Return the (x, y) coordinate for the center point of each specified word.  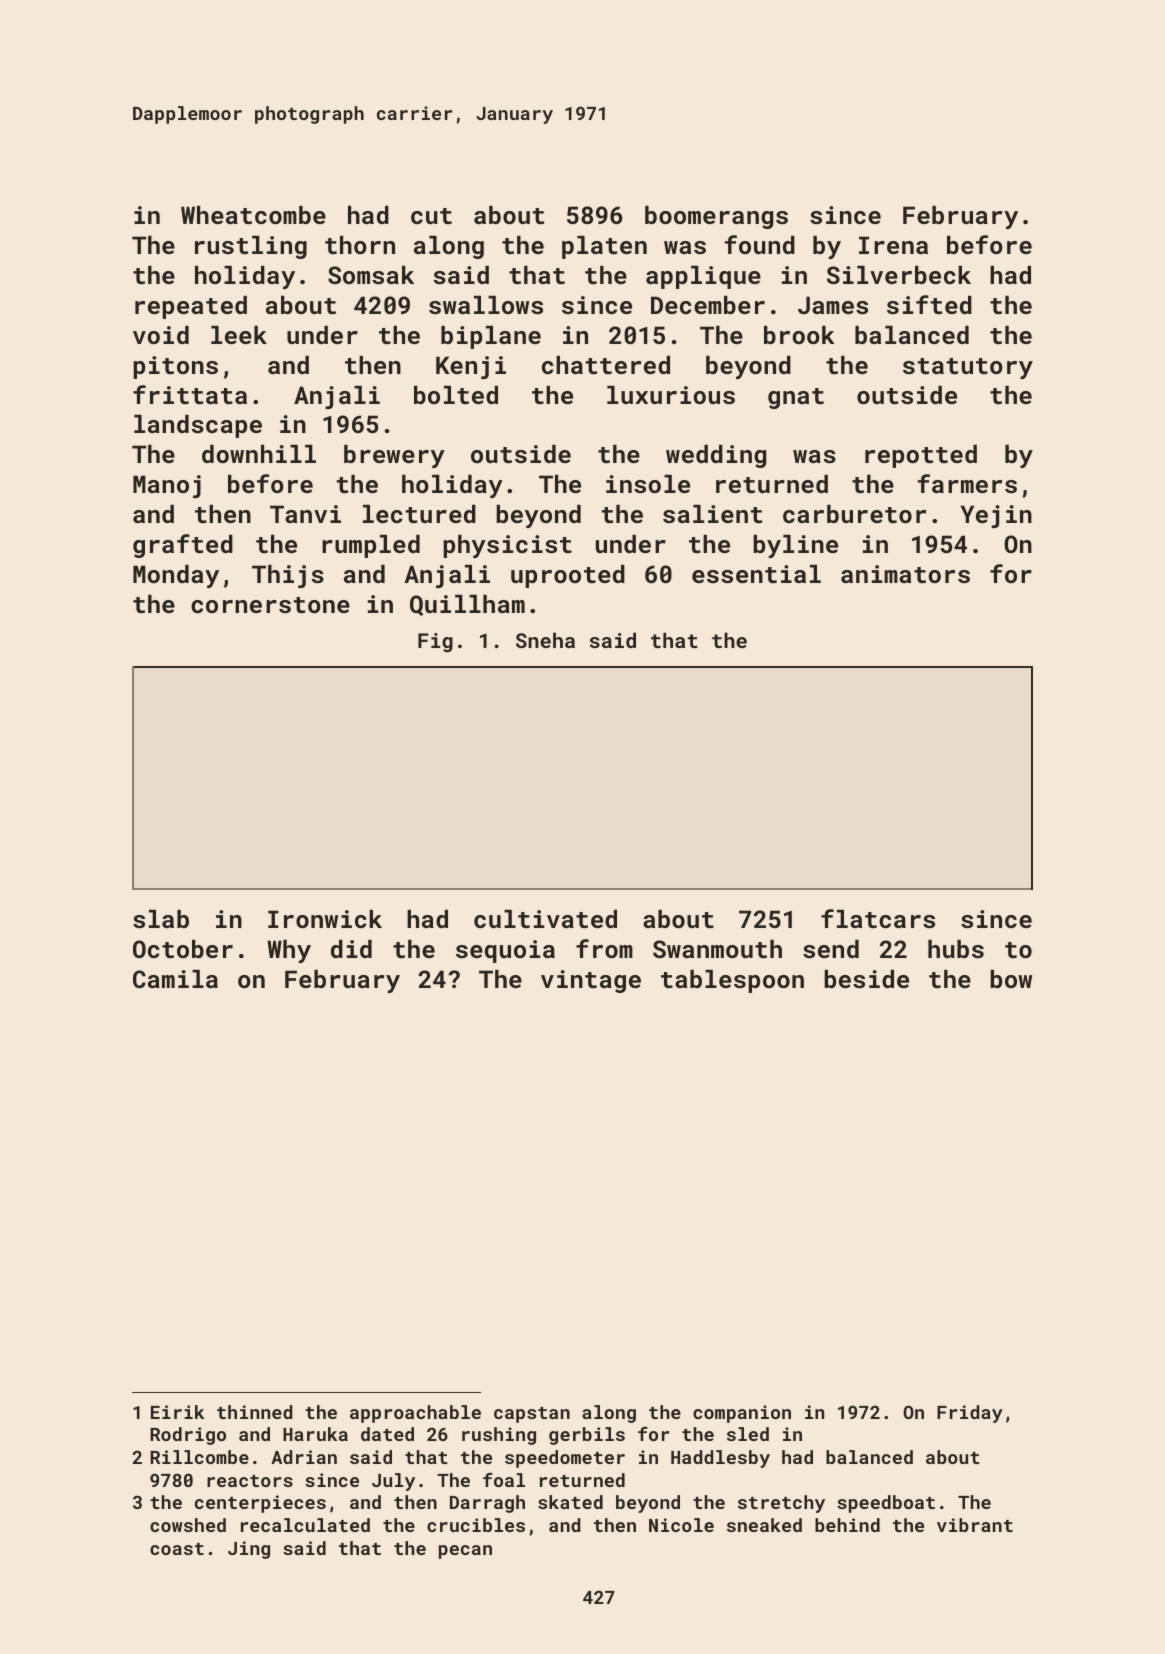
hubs (956, 949)
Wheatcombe (253, 215)
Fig (435, 642)
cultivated (545, 919)
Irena (893, 245)
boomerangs (716, 217)
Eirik (177, 1412)
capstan (532, 1415)
